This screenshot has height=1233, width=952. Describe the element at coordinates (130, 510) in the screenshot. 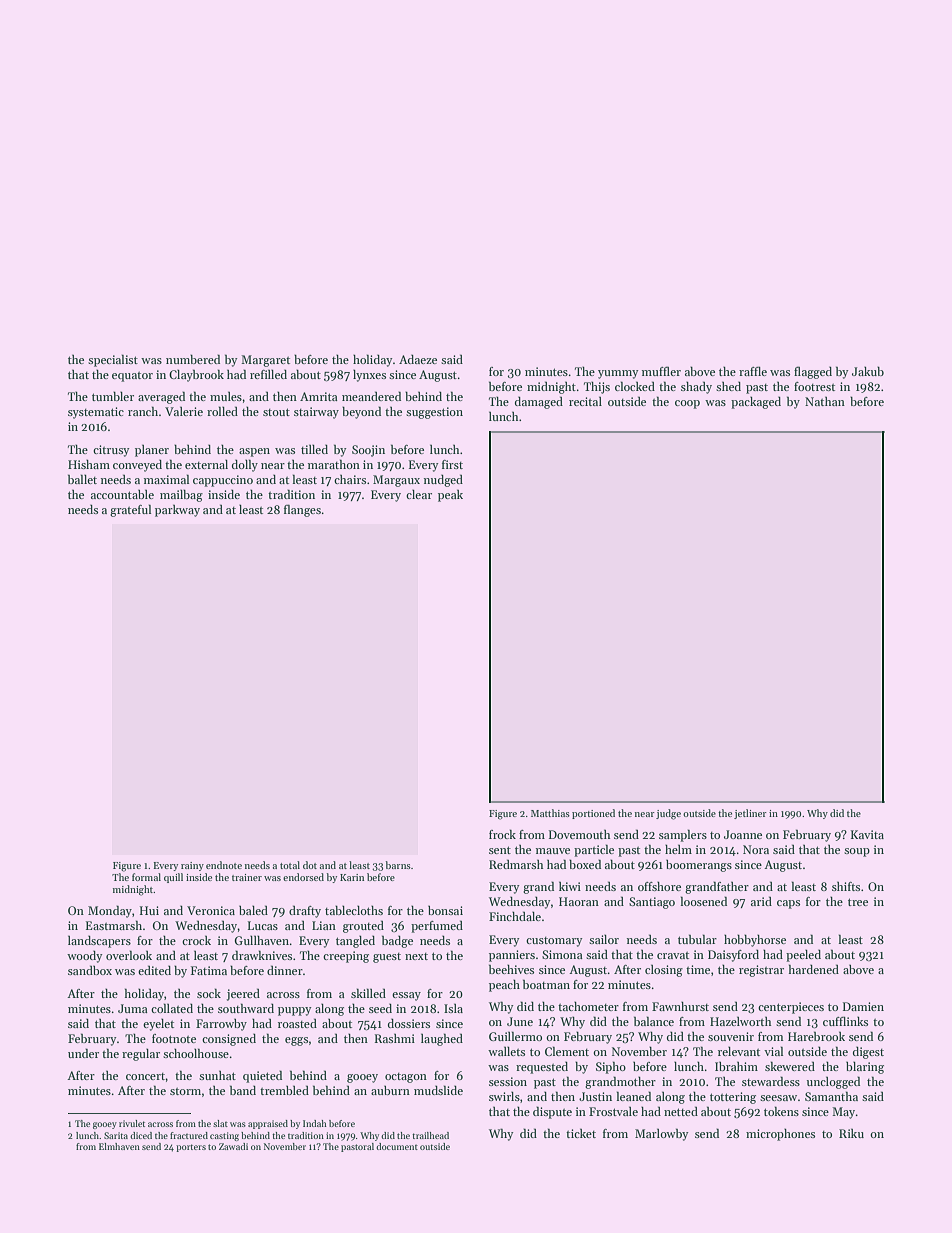

I see `grateful` at that location.
